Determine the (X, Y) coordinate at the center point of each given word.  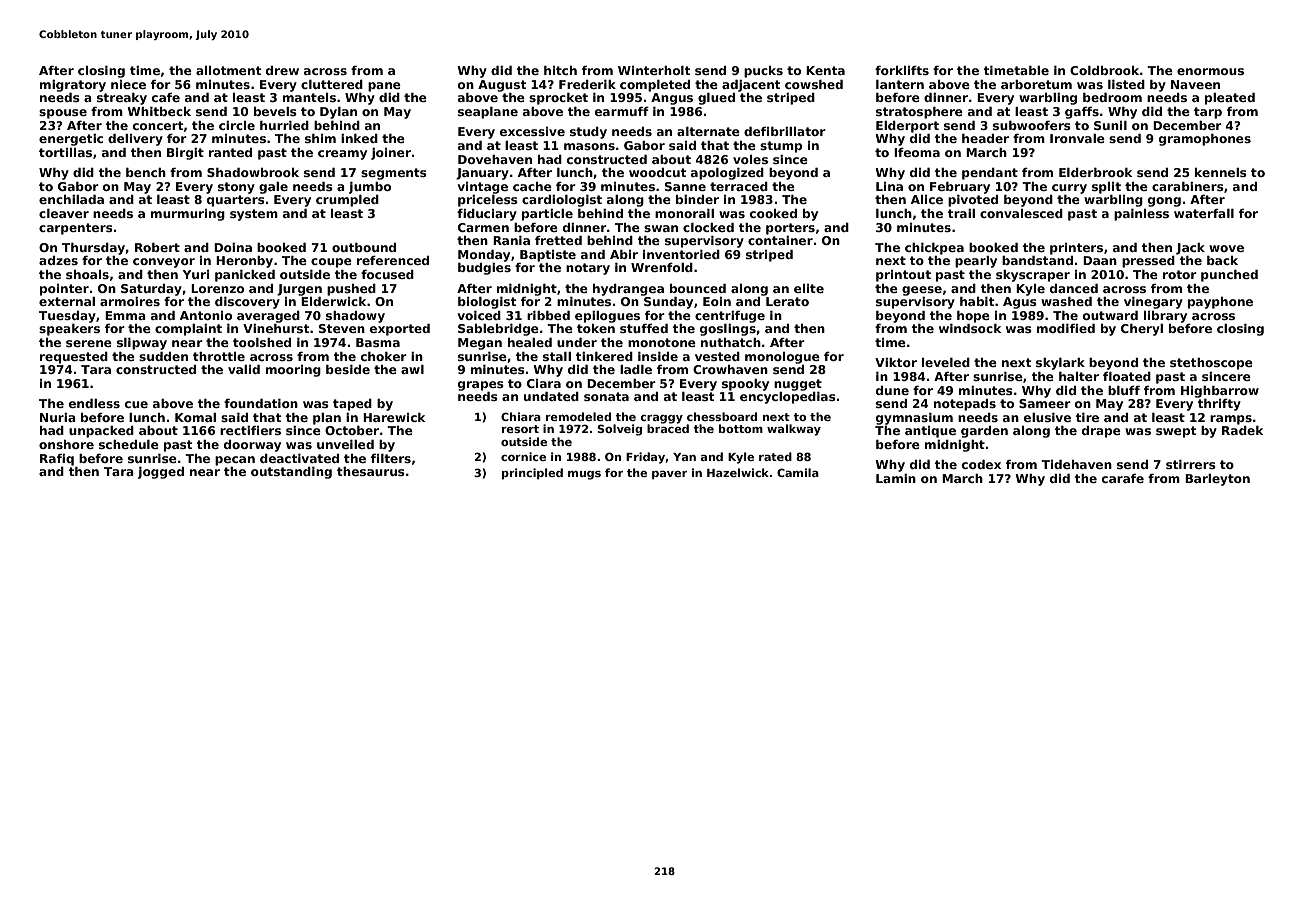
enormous (1210, 71)
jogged (161, 473)
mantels (309, 97)
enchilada (71, 199)
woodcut (657, 172)
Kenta (825, 70)
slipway (142, 344)
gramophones (1205, 140)
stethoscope (1211, 364)
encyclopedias (788, 398)
